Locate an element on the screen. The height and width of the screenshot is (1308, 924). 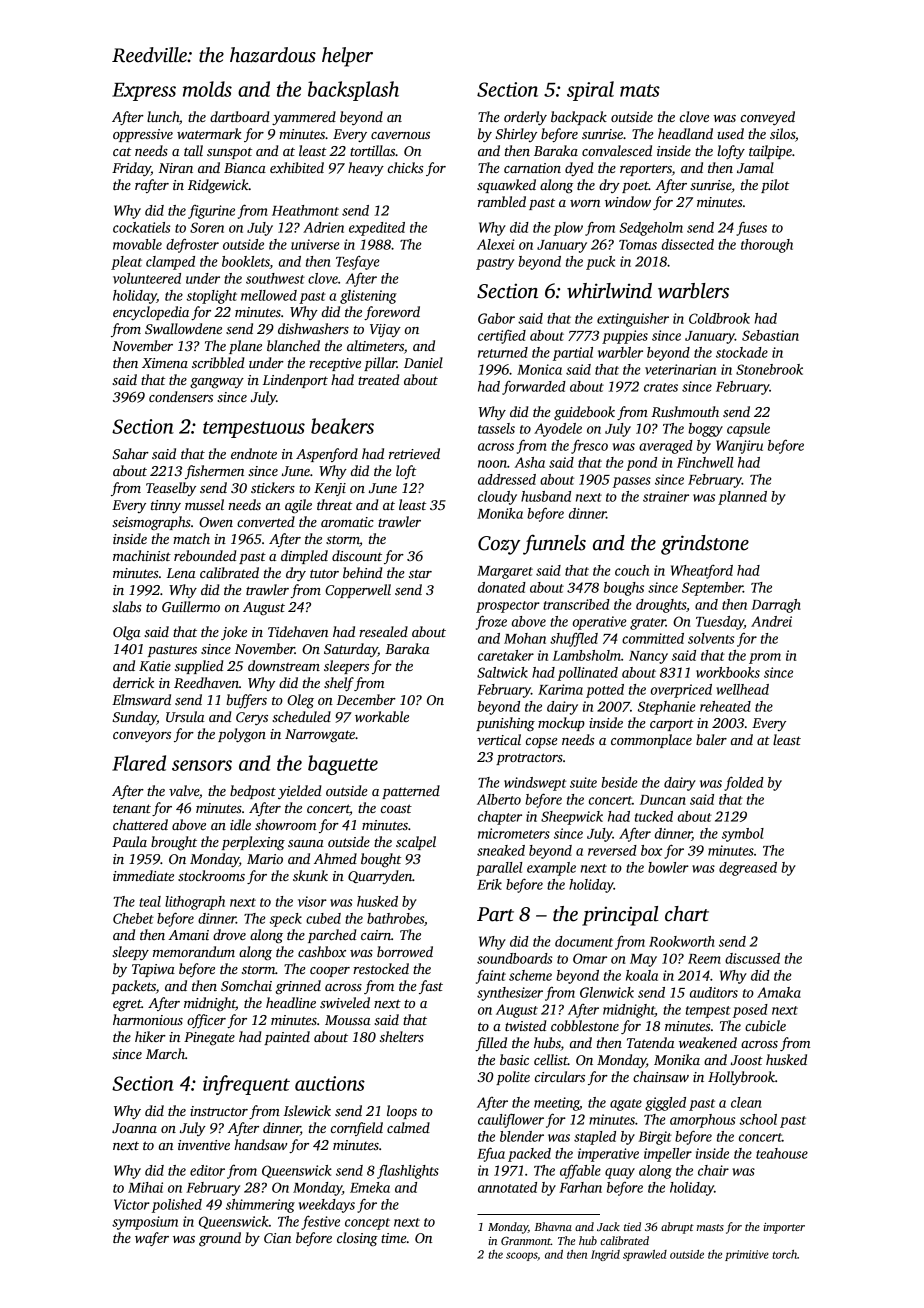
valve is located at coordinates (184, 790).
